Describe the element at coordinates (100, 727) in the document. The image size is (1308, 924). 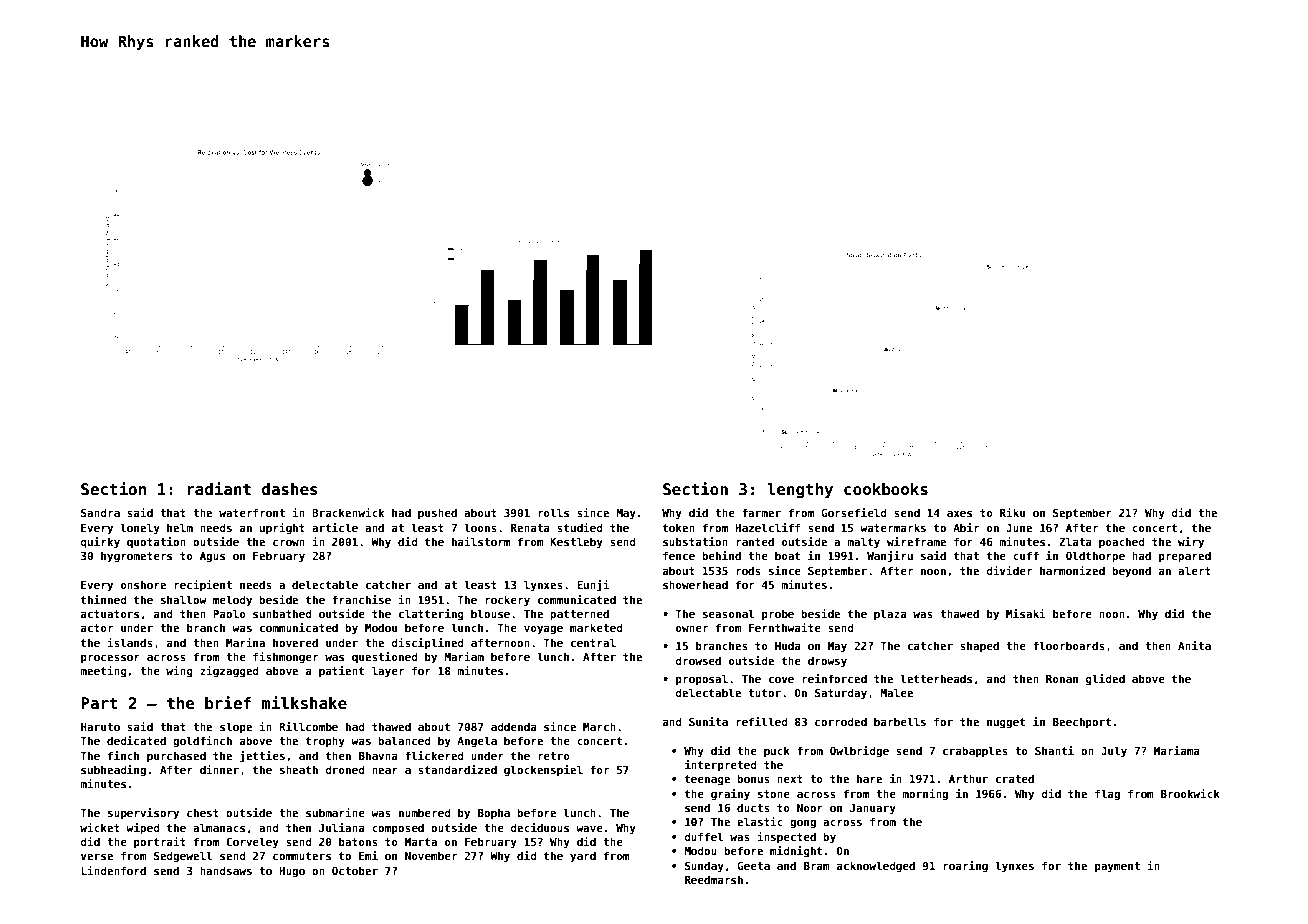
I see `Haruto` at that location.
